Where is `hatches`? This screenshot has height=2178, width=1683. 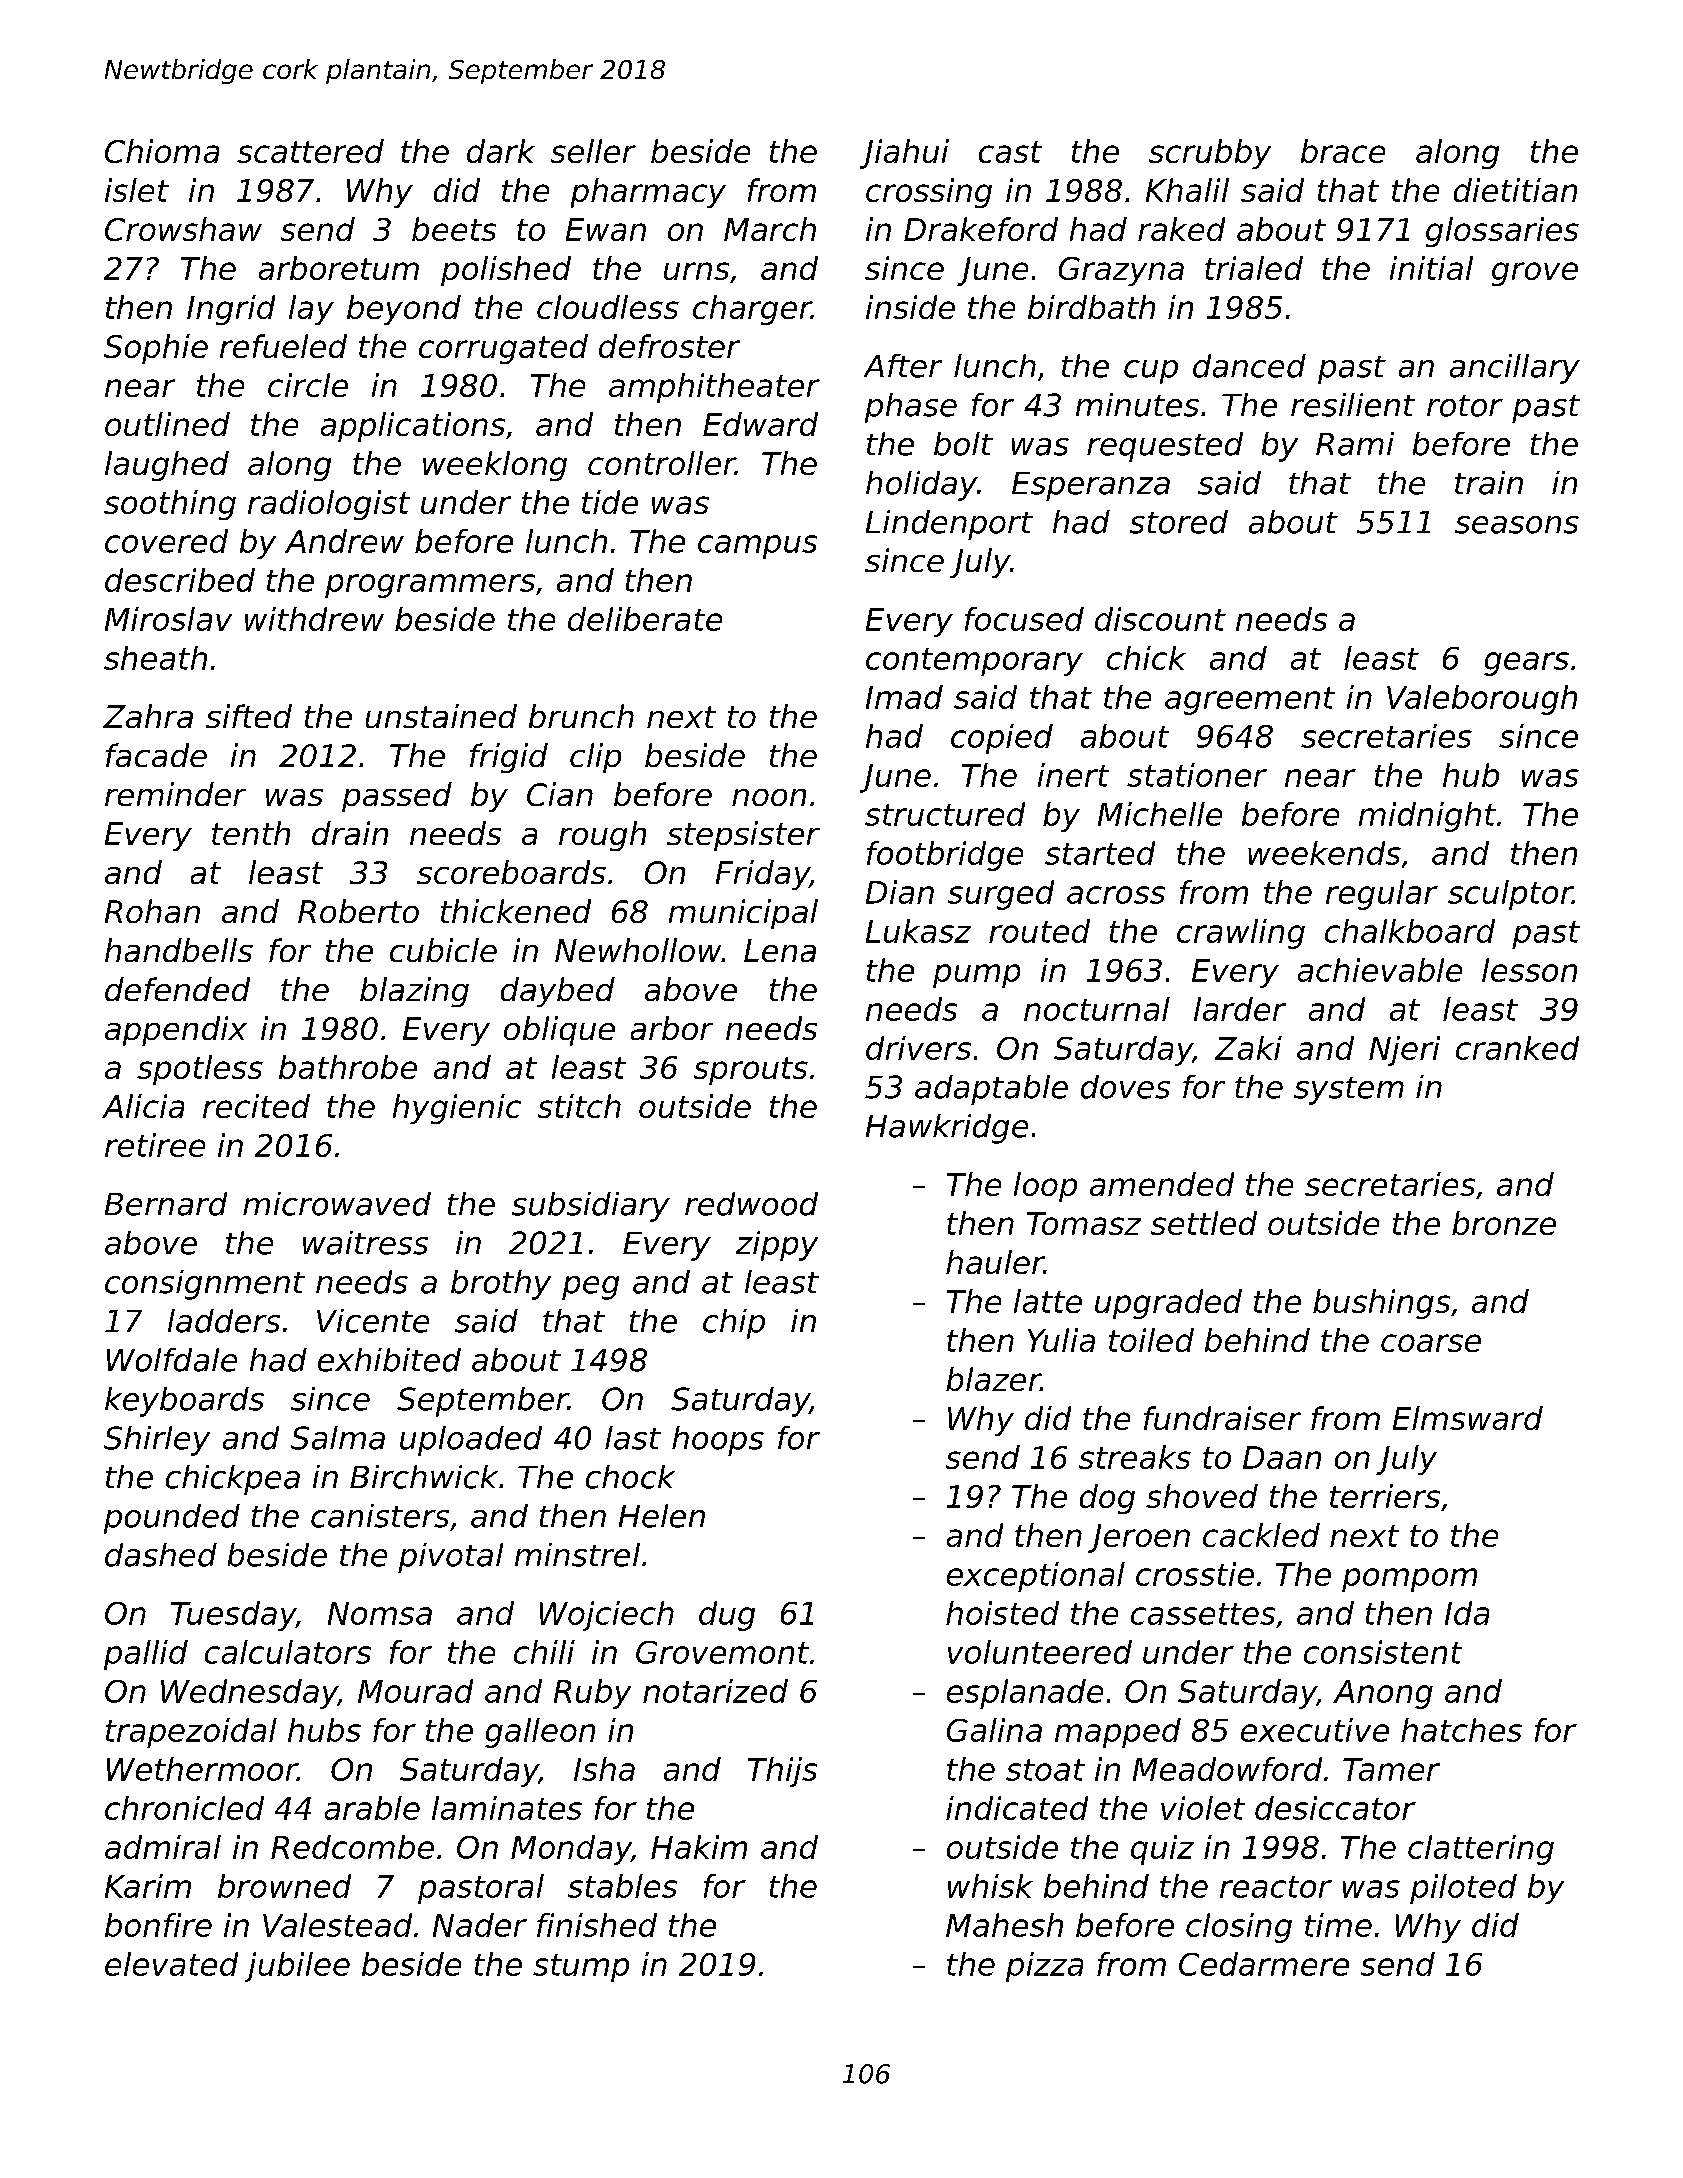 hatches is located at coordinates (1461, 1730).
